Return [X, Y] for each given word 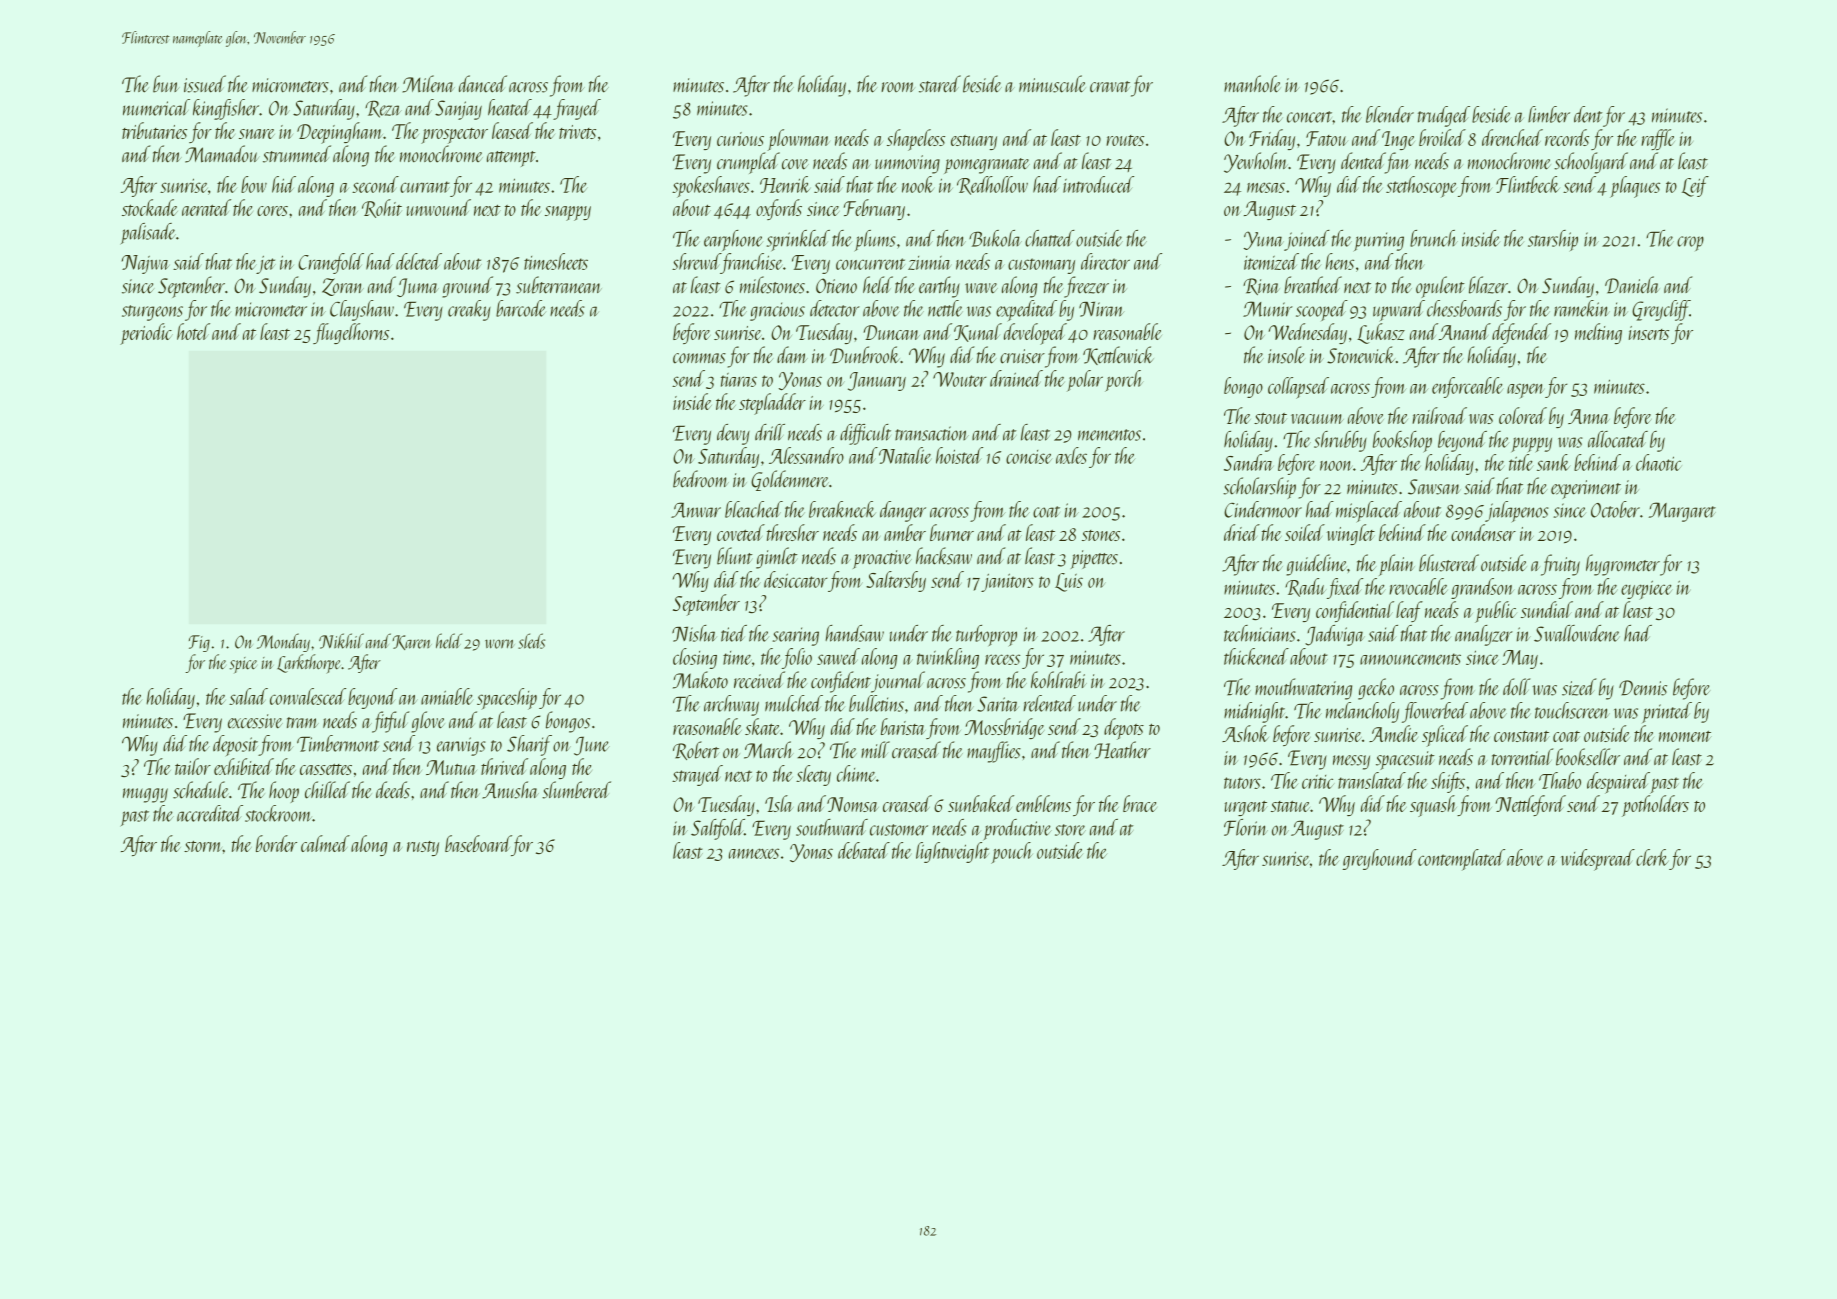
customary [1041, 266]
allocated [1618, 439]
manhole [1252, 84]
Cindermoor [1263, 509]
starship [1553, 240]
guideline [1316, 565]
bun [166, 84]
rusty [423, 848]
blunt [734, 556]
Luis [1069, 582]
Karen [412, 642]
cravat [1110, 87]
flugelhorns [351, 333]
